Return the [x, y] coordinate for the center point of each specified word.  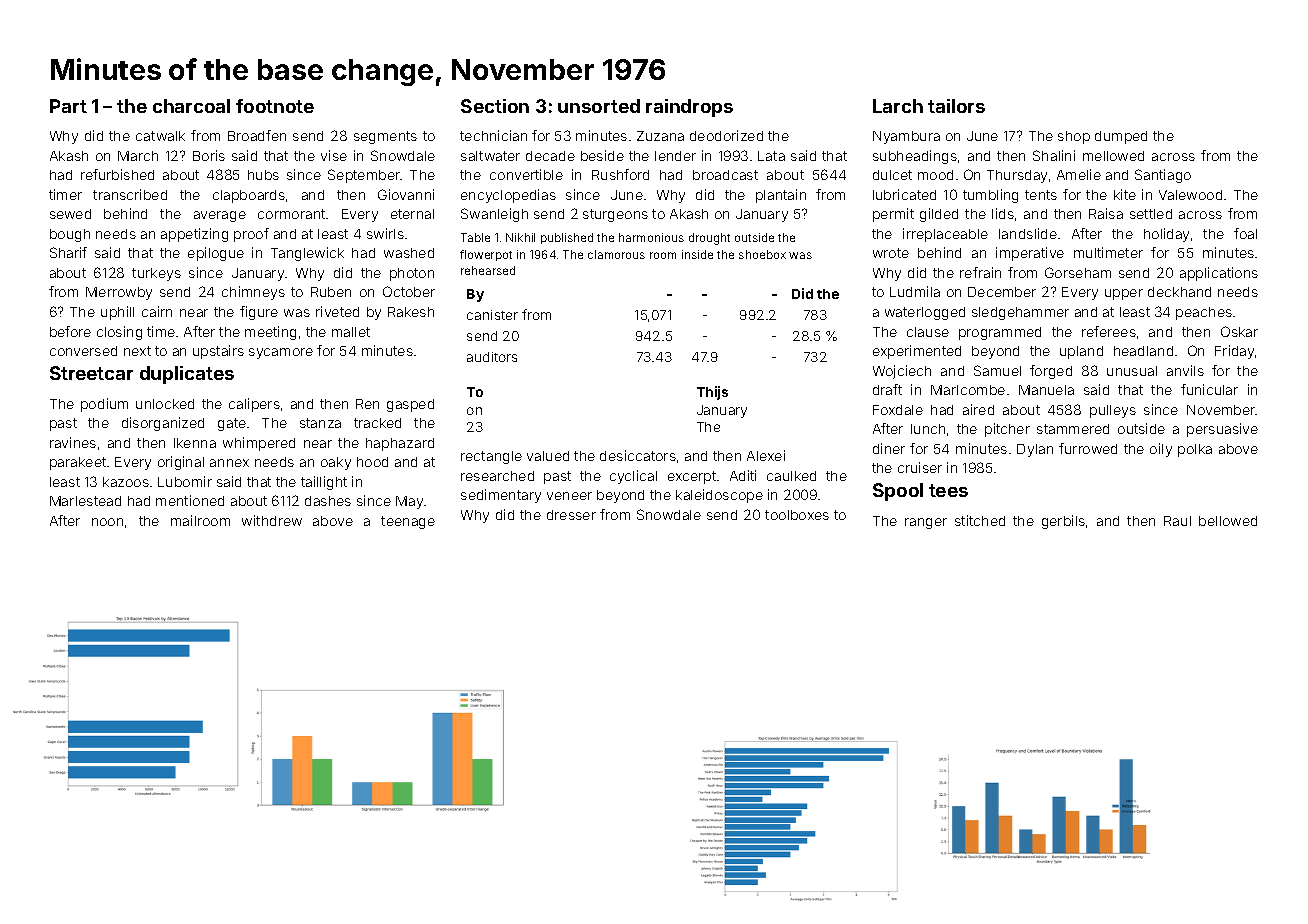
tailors [956, 106]
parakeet [78, 463]
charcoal [191, 106]
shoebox [762, 254]
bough [70, 235]
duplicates [187, 375]
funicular [1209, 389]
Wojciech [902, 372]
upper [1124, 294]
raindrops [689, 108]
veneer [569, 496]
